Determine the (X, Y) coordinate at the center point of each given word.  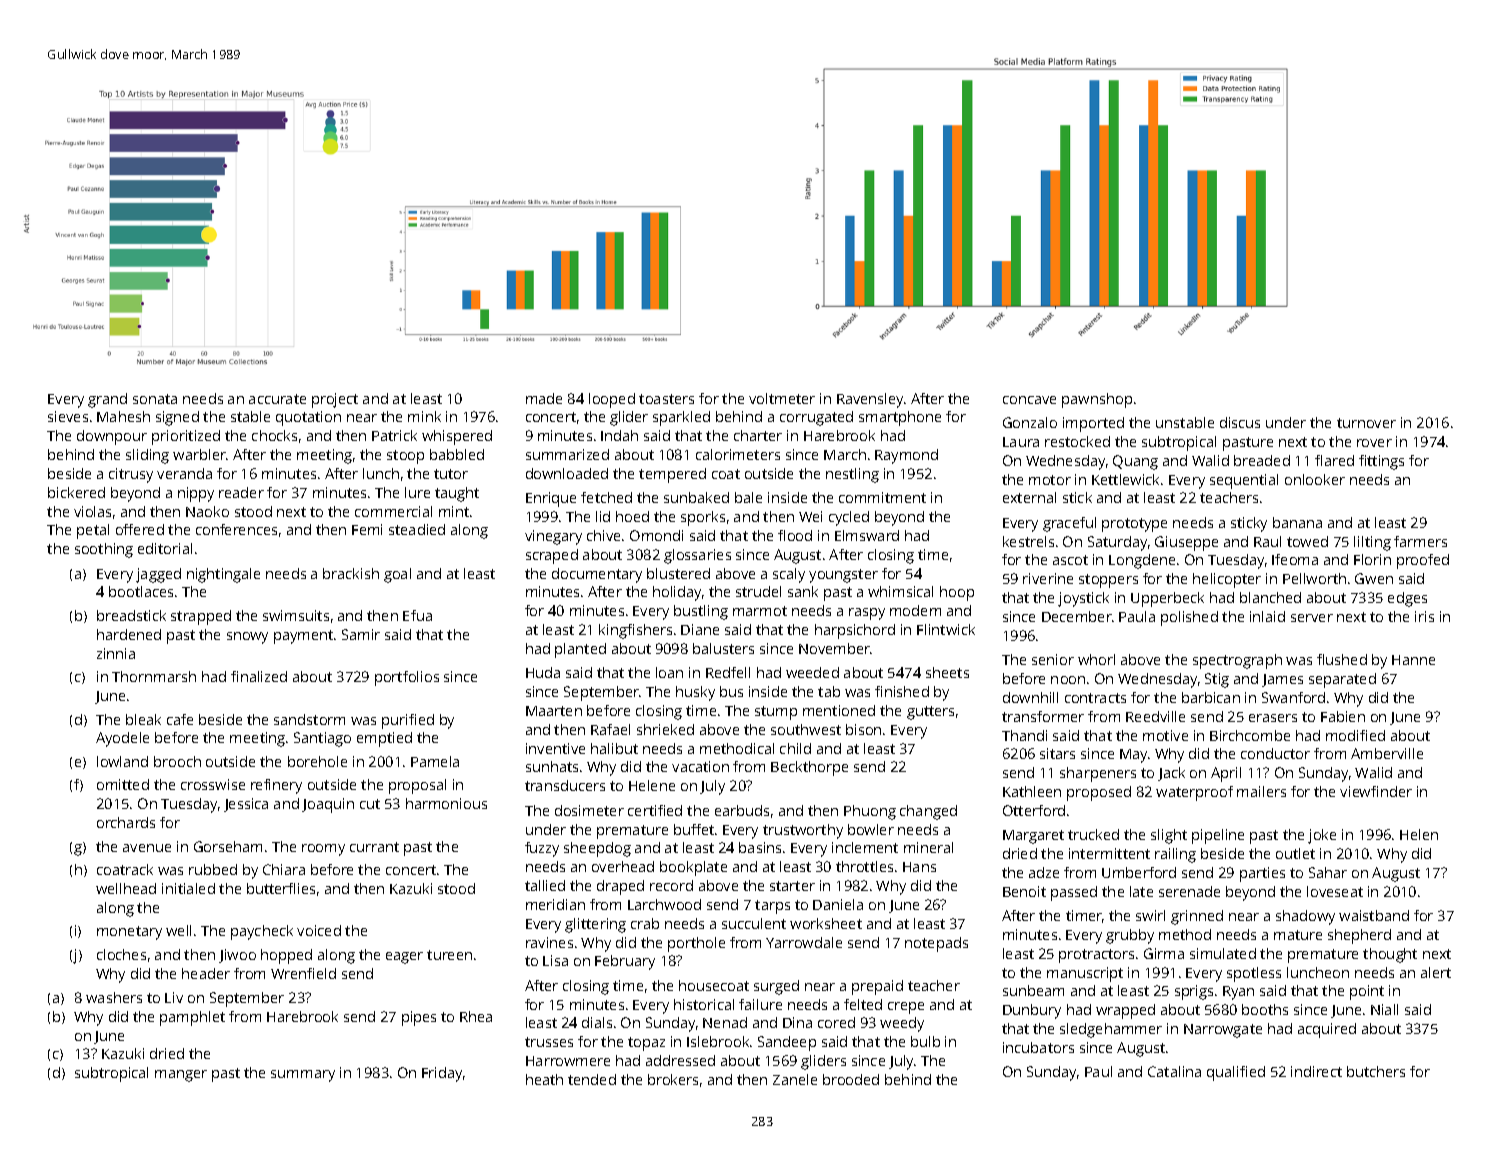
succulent (754, 923)
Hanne (1413, 660)
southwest (806, 729)
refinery (276, 786)
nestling (852, 475)
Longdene (1142, 561)
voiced (319, 930)
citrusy (131, 475)
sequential (1244, 481)
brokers (673, 1079)
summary (303, 1076)
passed (1074, 893)
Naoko (207, 511)
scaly (789, 575)
